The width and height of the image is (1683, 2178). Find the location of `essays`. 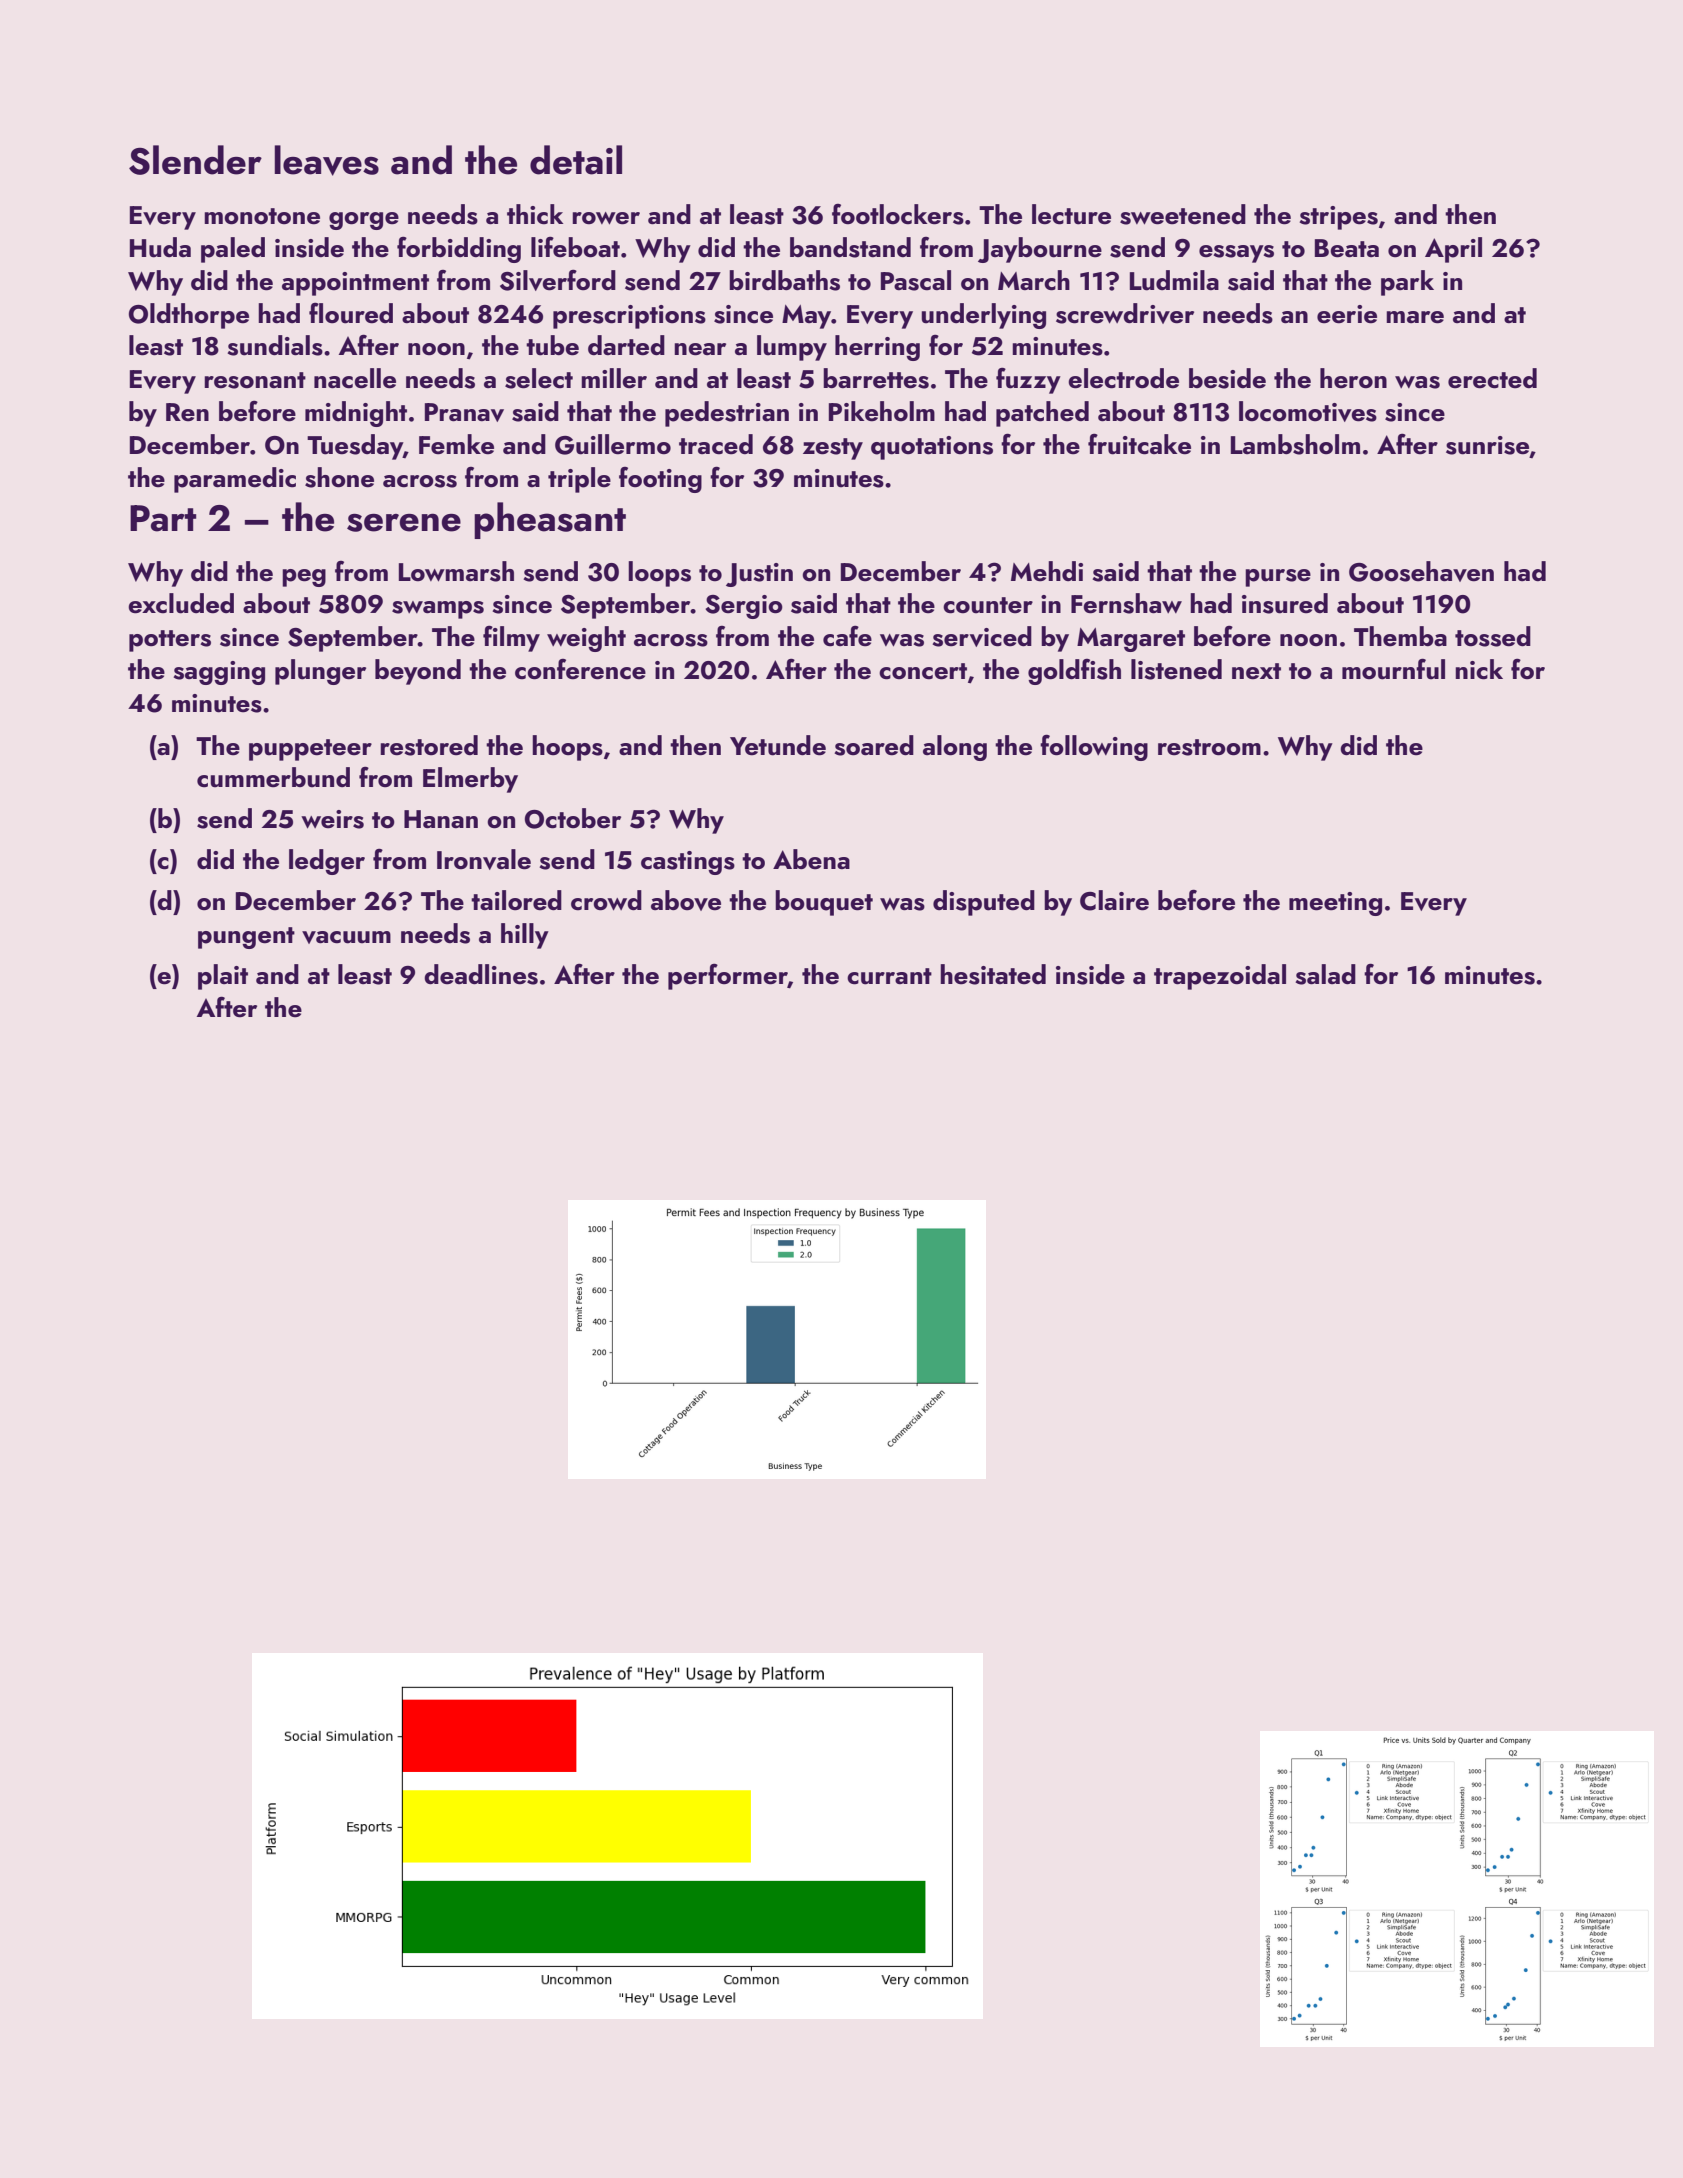

essays is located at coordinates (1236, 254).
